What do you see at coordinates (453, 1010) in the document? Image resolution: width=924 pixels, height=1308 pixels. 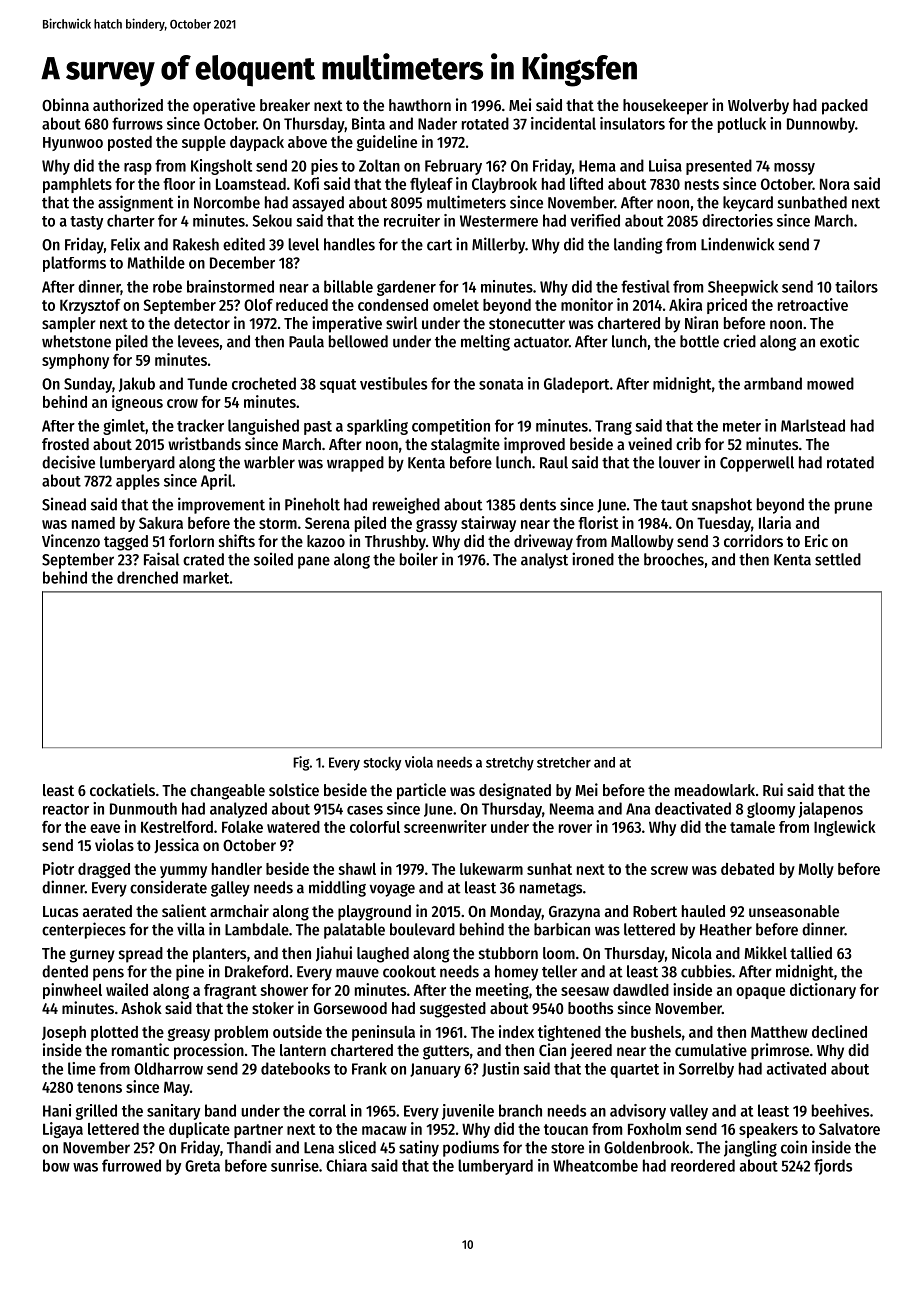 I see `suggested` at bounding box center [453, 1010].
